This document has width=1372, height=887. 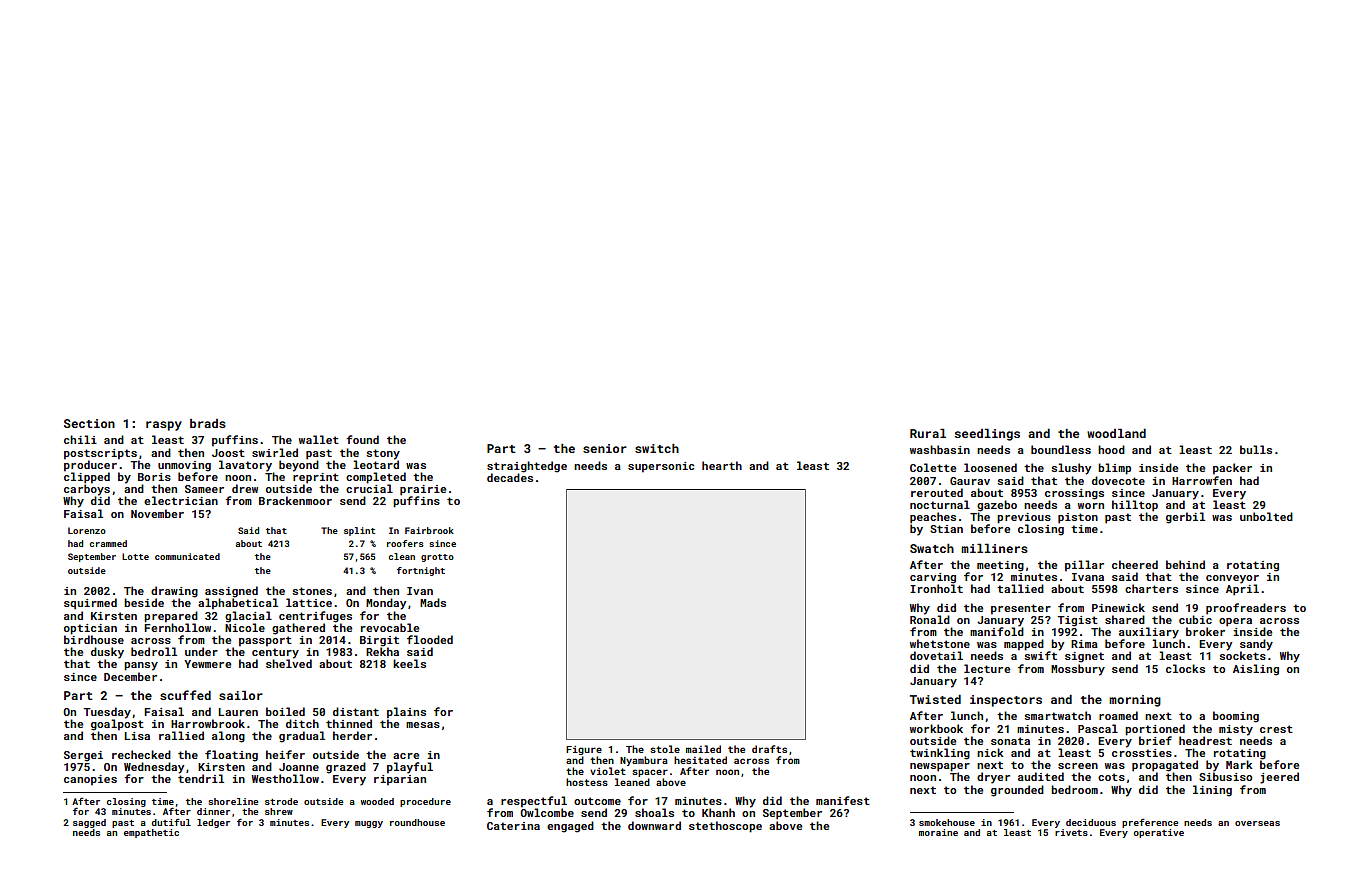 What do you see at coordinates (928, 433) in the document?
I see `Rural` at bounding box center [928, 433].
